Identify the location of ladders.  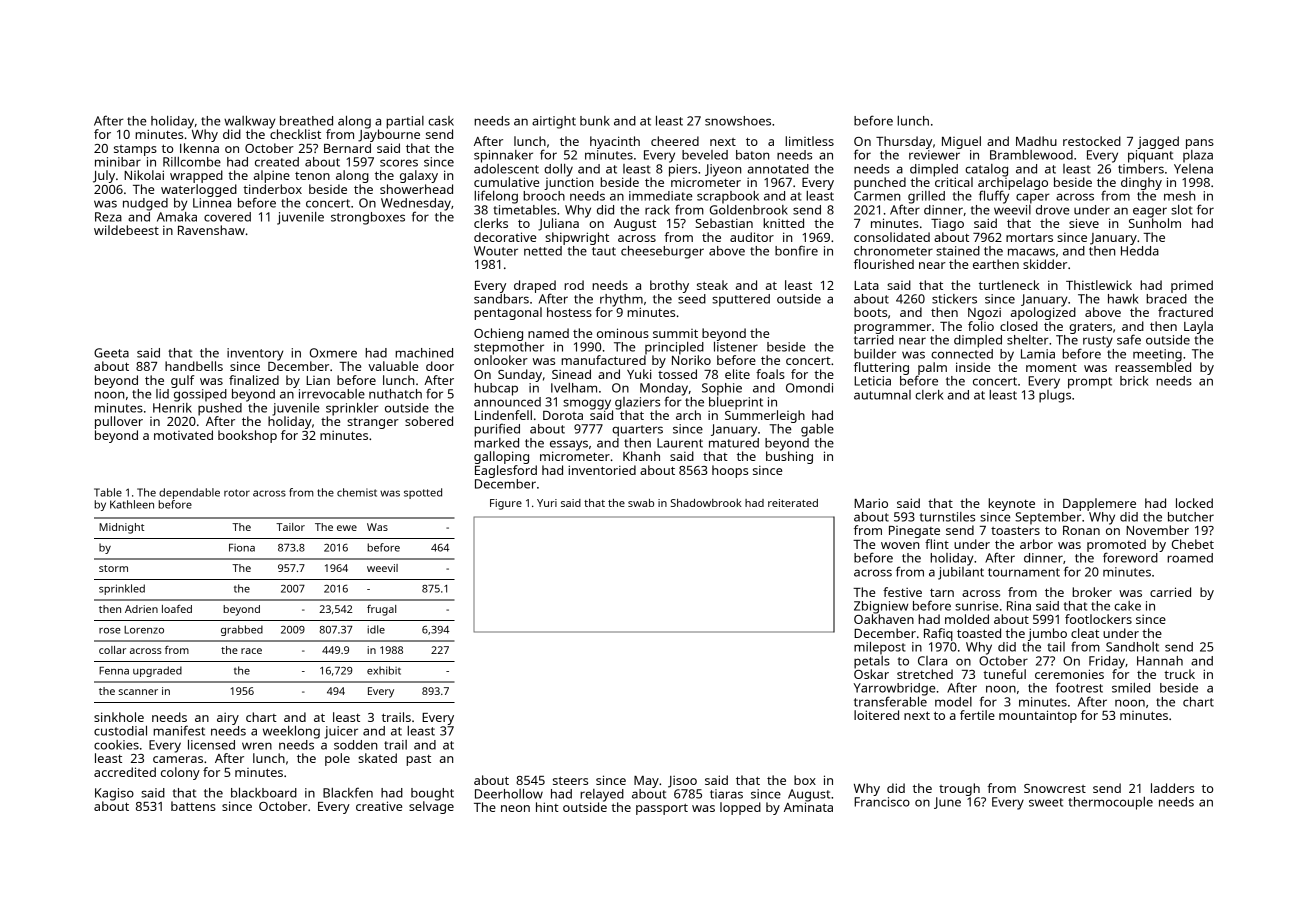
(1172, 788).
